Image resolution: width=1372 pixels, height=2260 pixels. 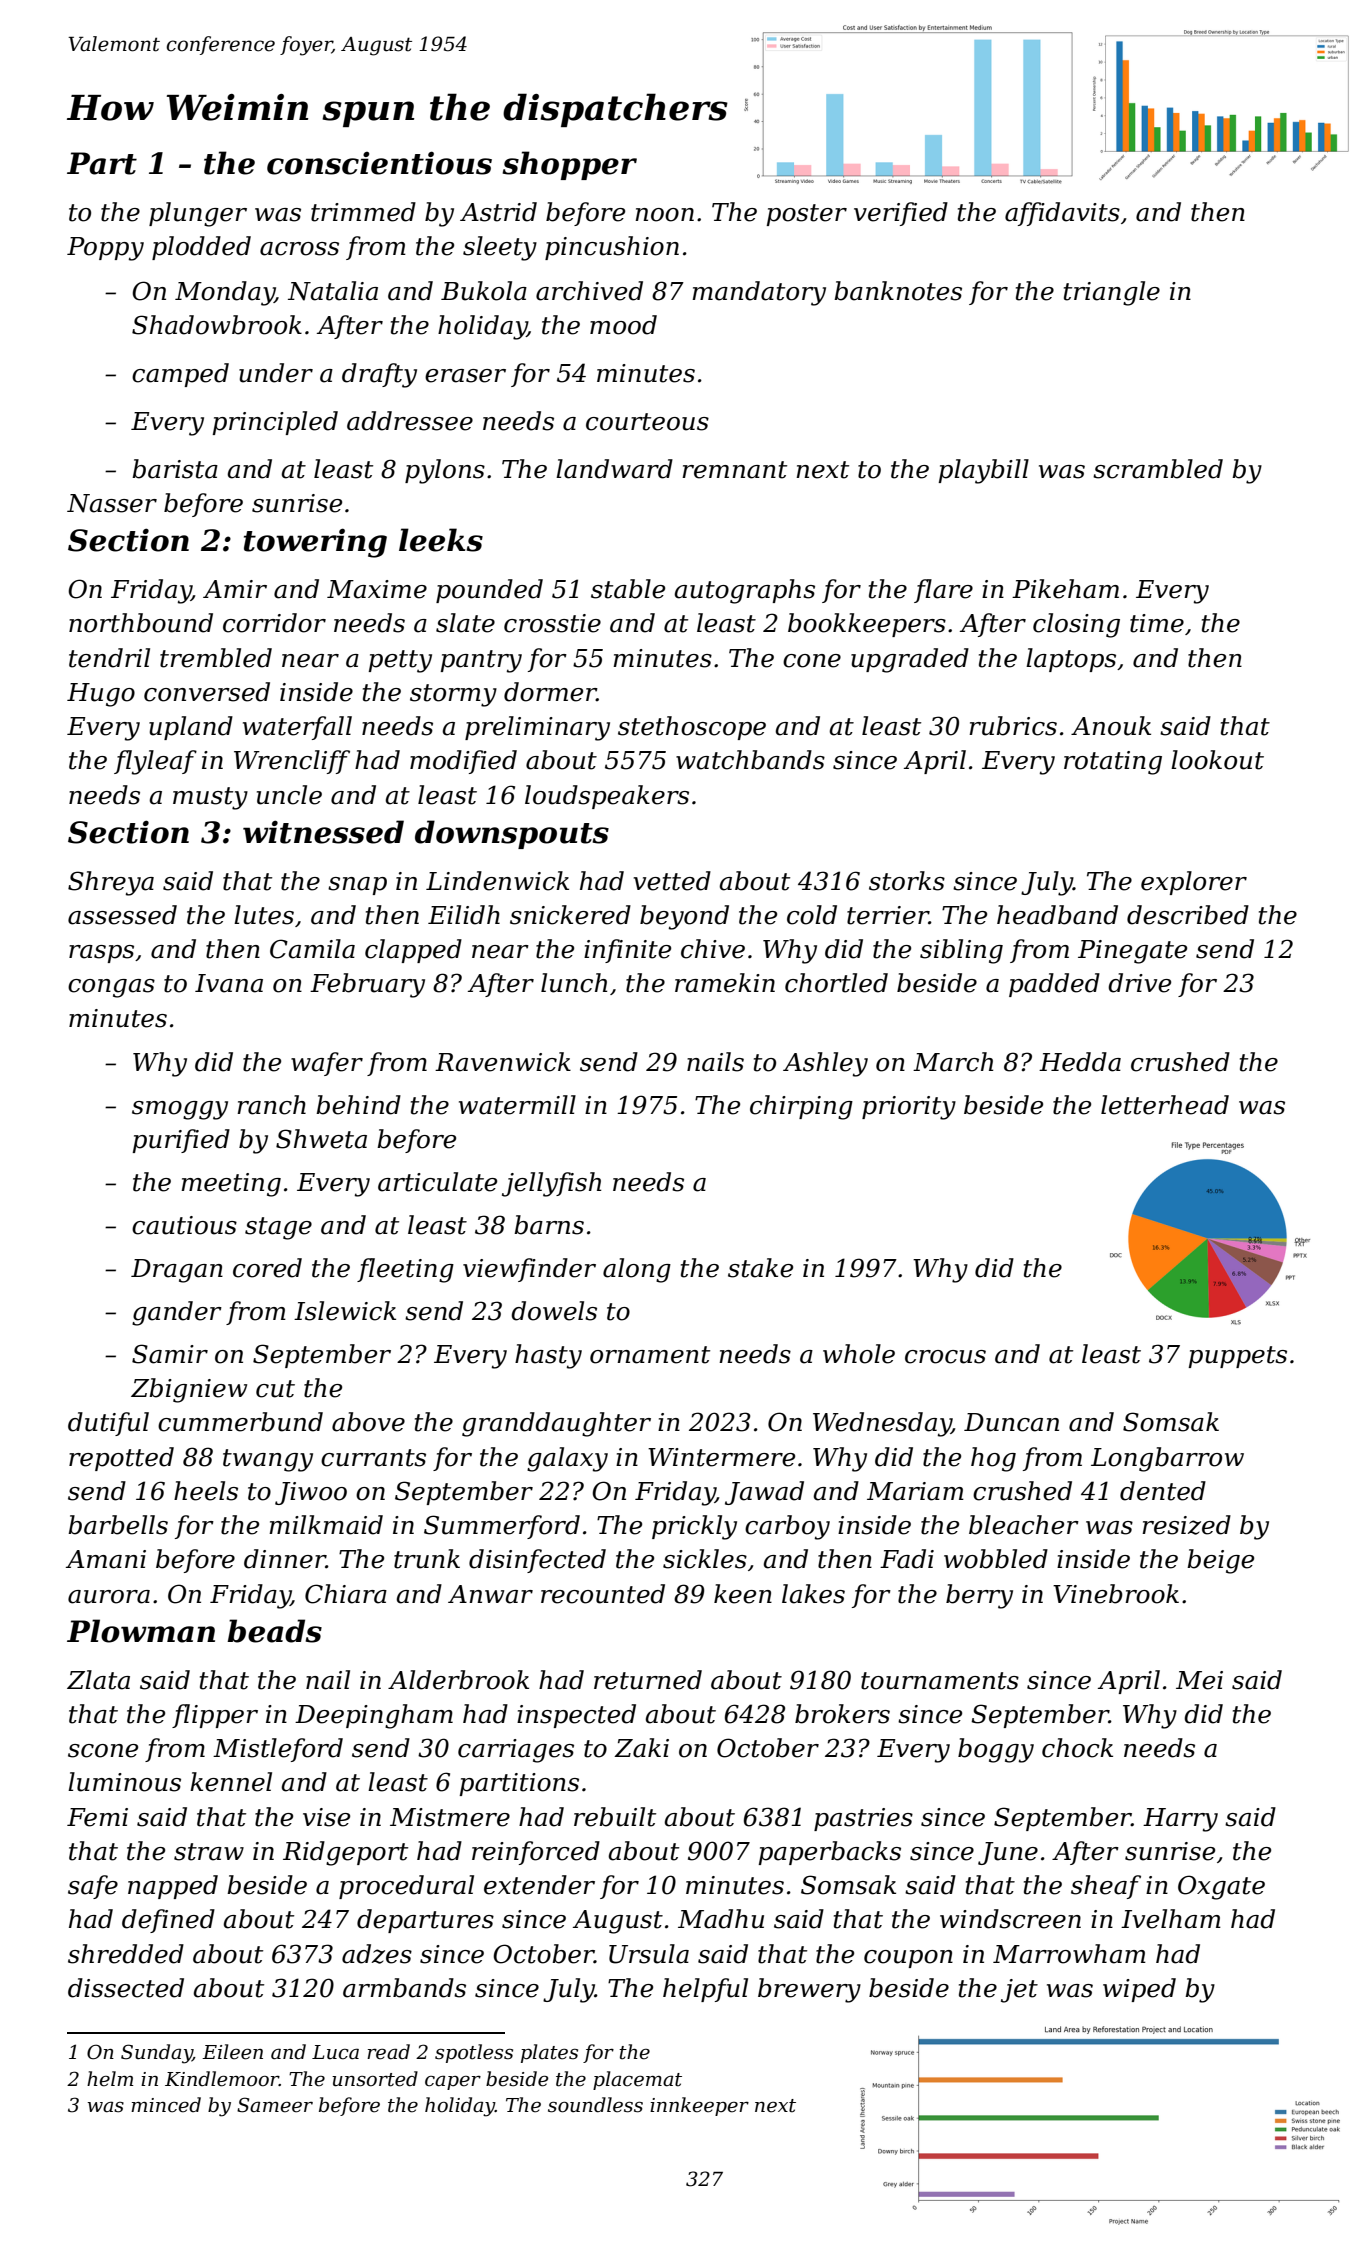 I want to click on scrambled, so click(x=1158, y=469).
